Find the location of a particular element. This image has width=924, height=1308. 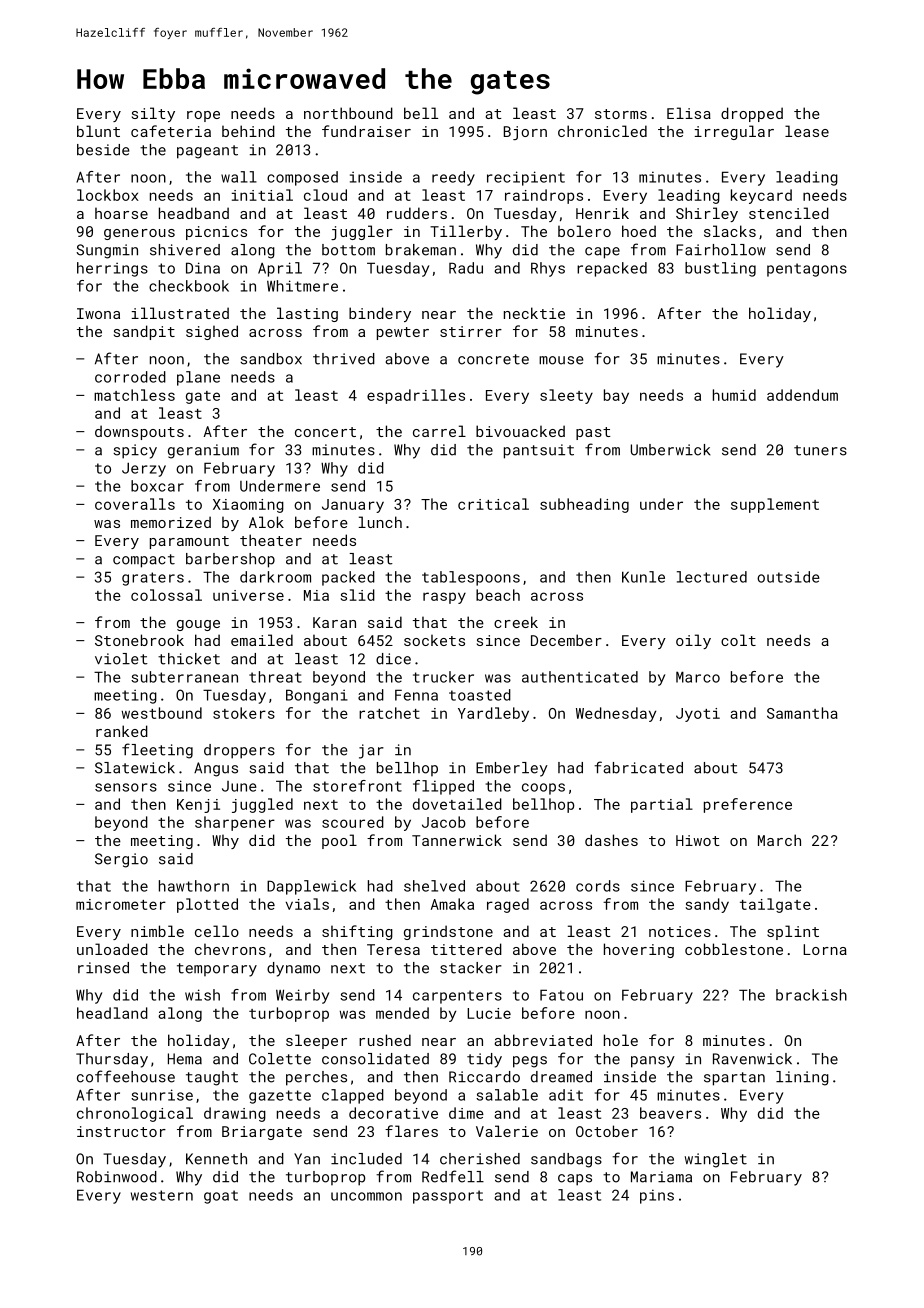

northbound is located at coordinates (348, 113).
